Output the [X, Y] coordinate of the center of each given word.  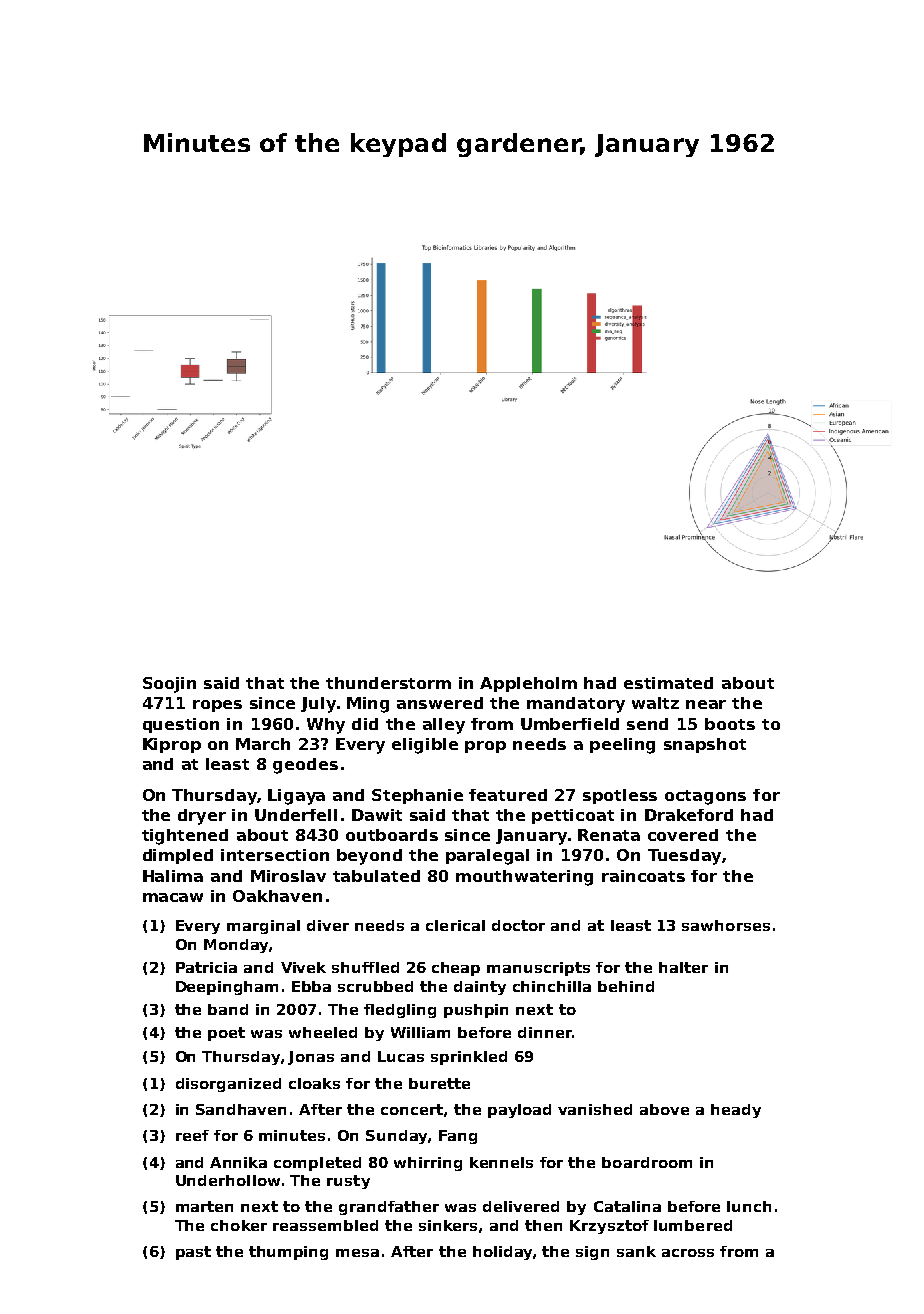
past [193, 1253]
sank [636, 1251]
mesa [357, 1253]
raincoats [643, 876]
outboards [392, 835]
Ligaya [296, 797]
